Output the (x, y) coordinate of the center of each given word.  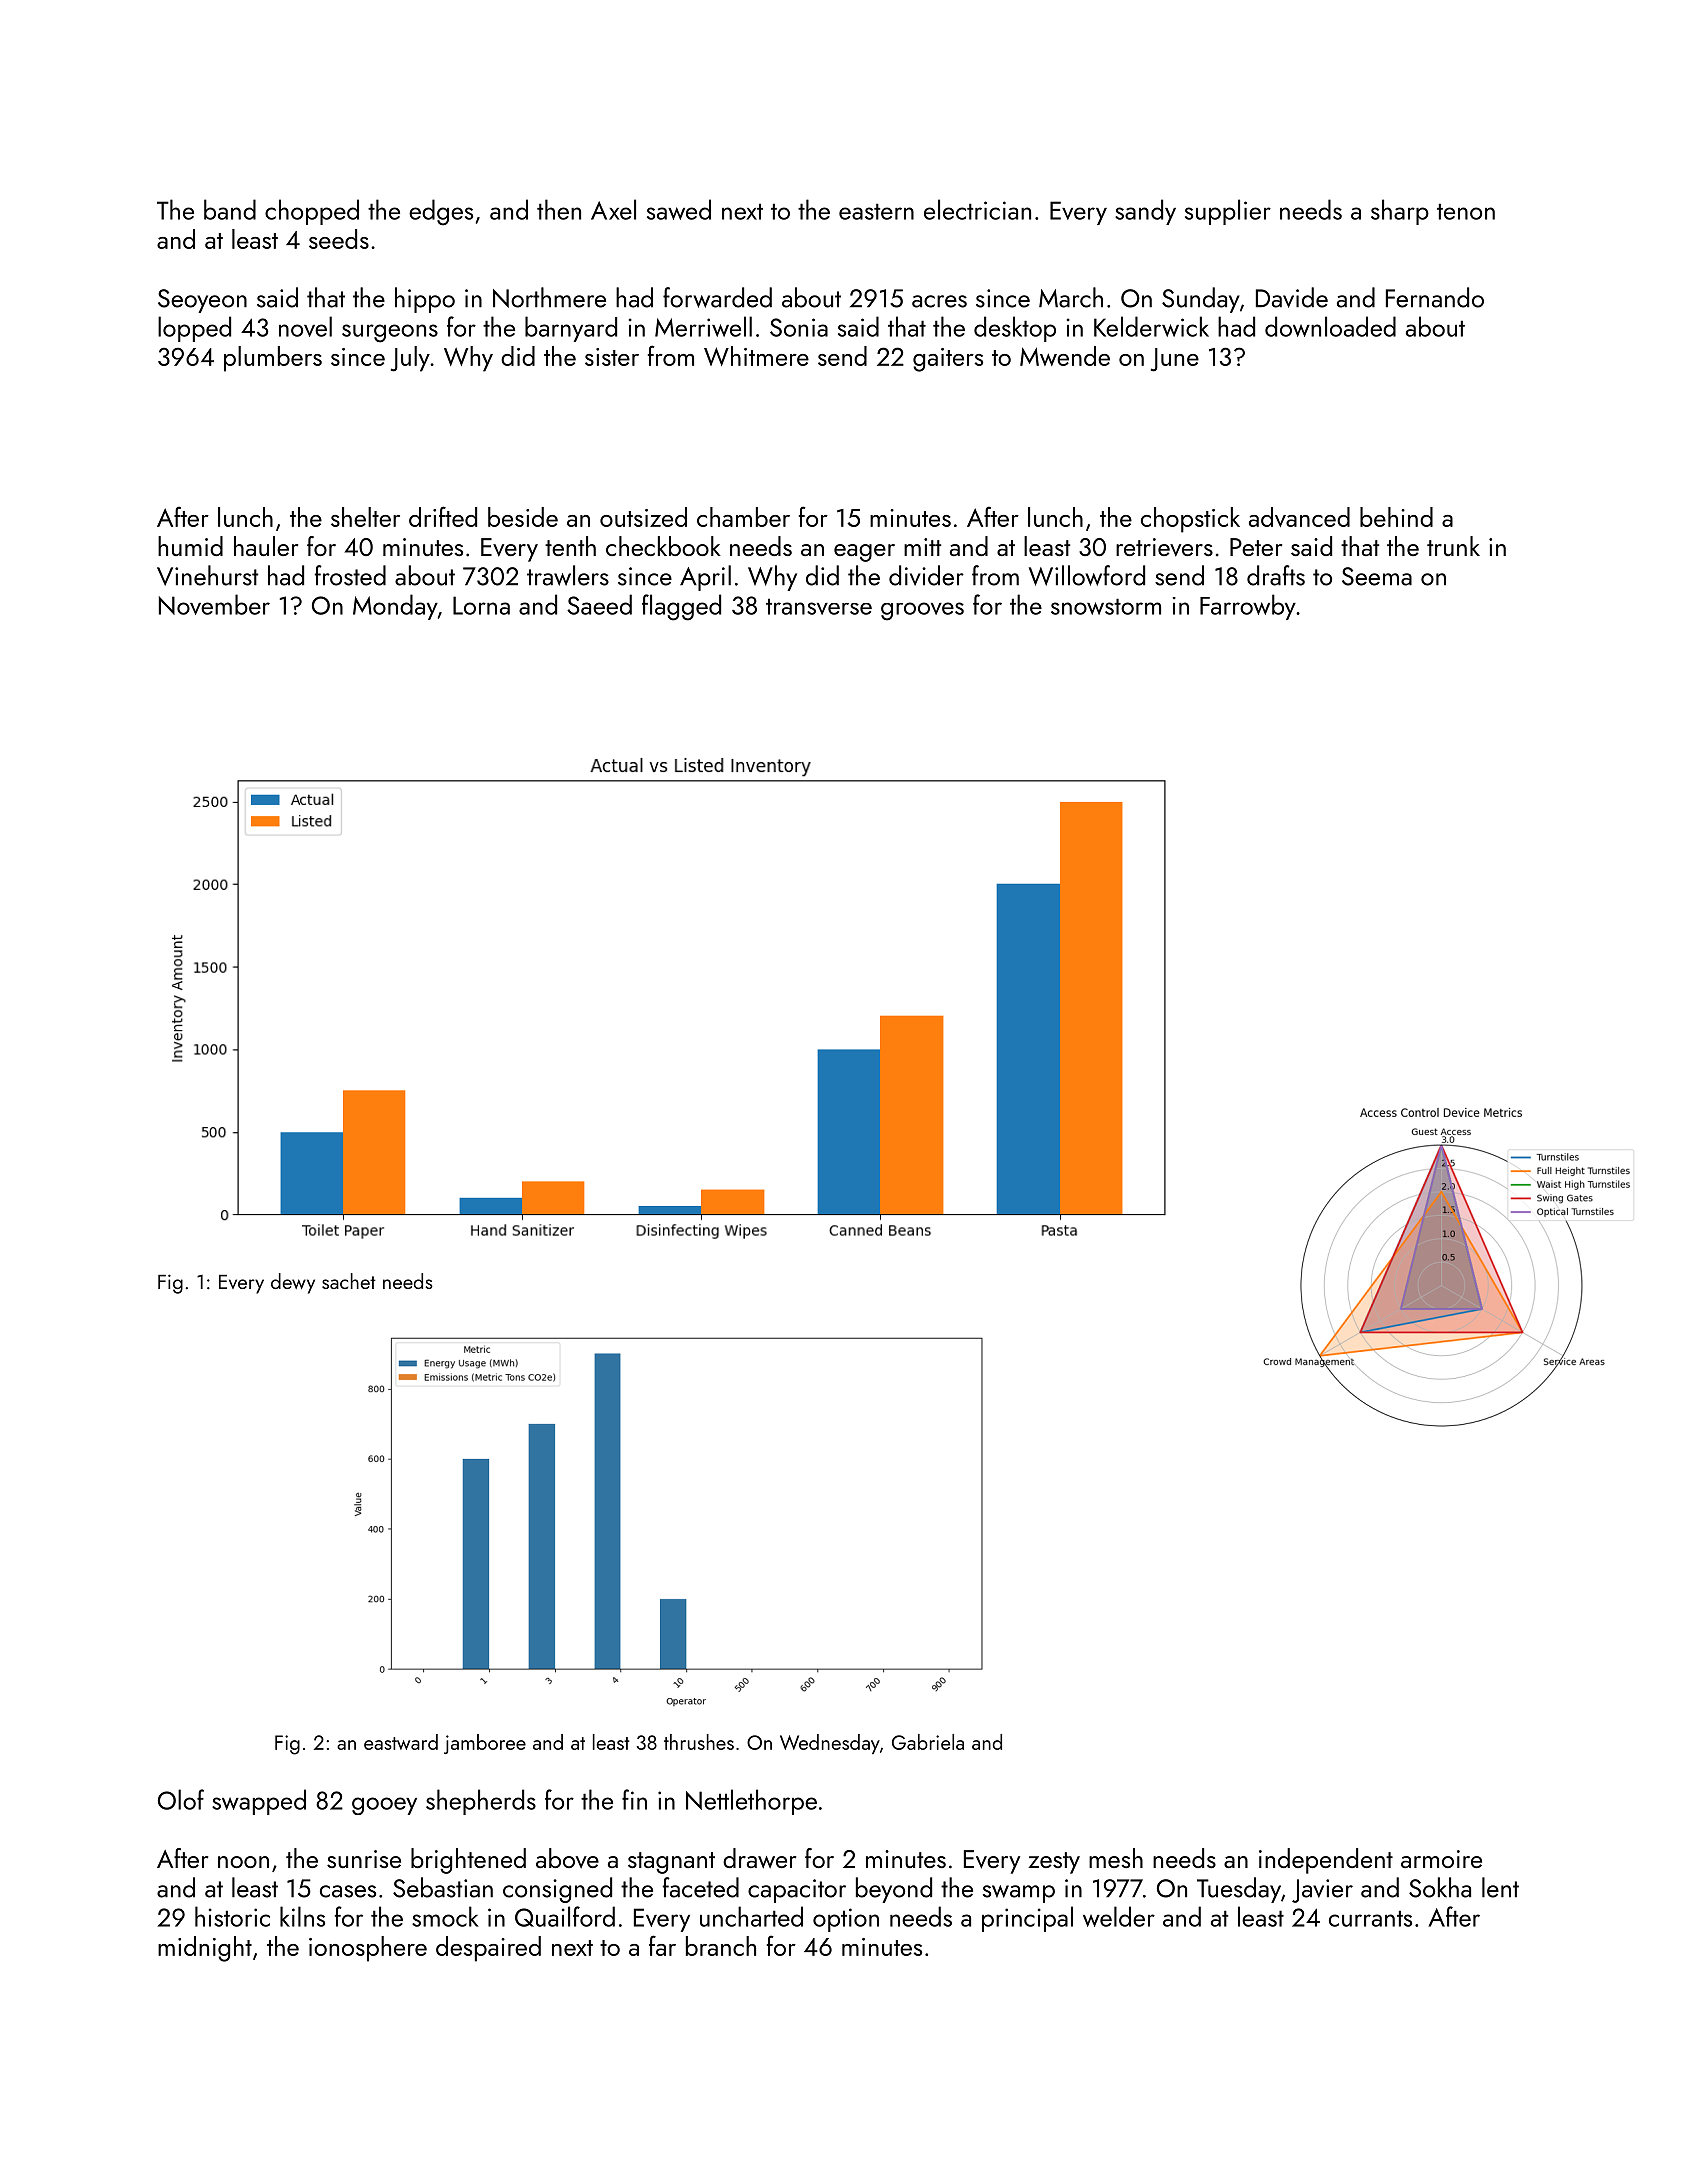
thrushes (699, 1742)
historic (232, 1916)
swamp (1019, 1894)
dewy (293, 1283)
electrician (977, 209)
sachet (349, 1281)
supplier (1228, 212)
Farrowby (1248, 607)
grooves (922, 611)
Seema (1377, 576)
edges (441, 212)
